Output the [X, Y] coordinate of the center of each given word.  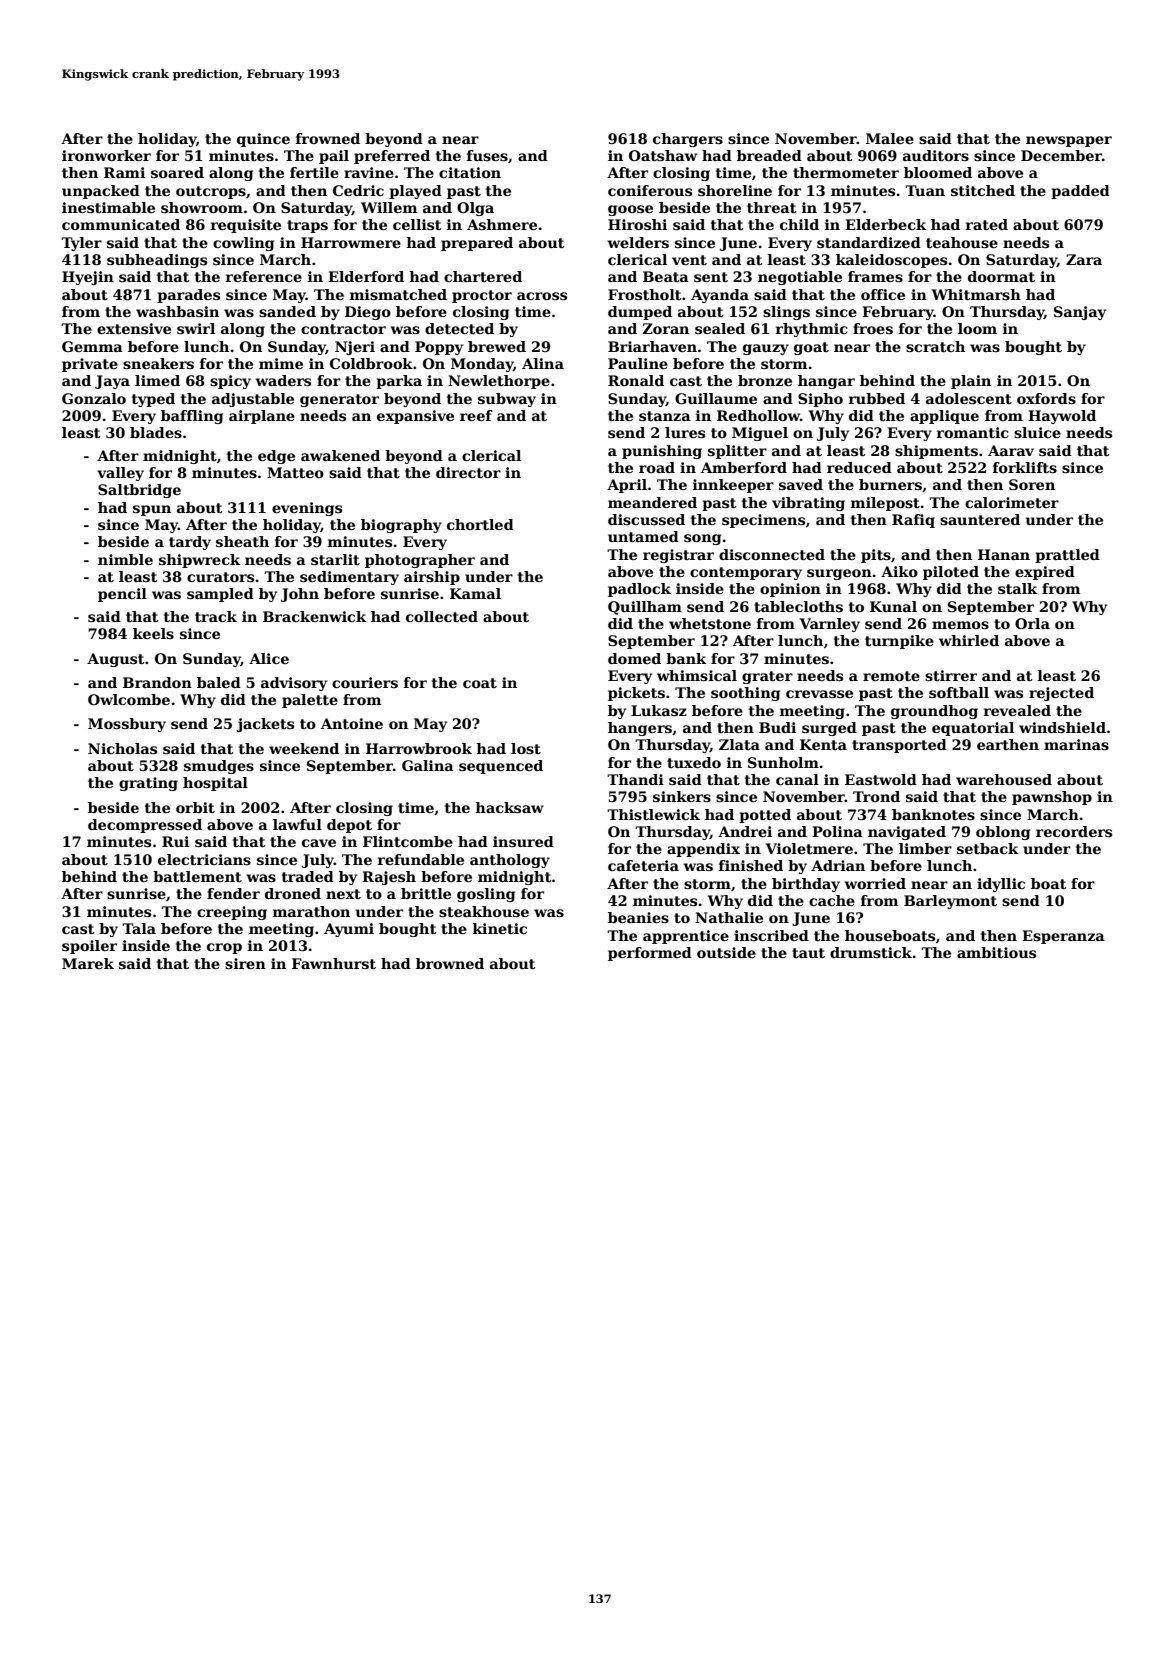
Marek [88, 963]
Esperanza [1063, 937]
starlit [335, 559]
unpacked [101, 192]
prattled [1067, 556]
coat [480, 683]
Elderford [366, 276]
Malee [890, 138]
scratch [935, 346]
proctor [482, 296]
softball [959, 692]
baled [219, 682]
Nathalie [729, 917]
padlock [639, 590]
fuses [487, 155]
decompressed [145, 826]
